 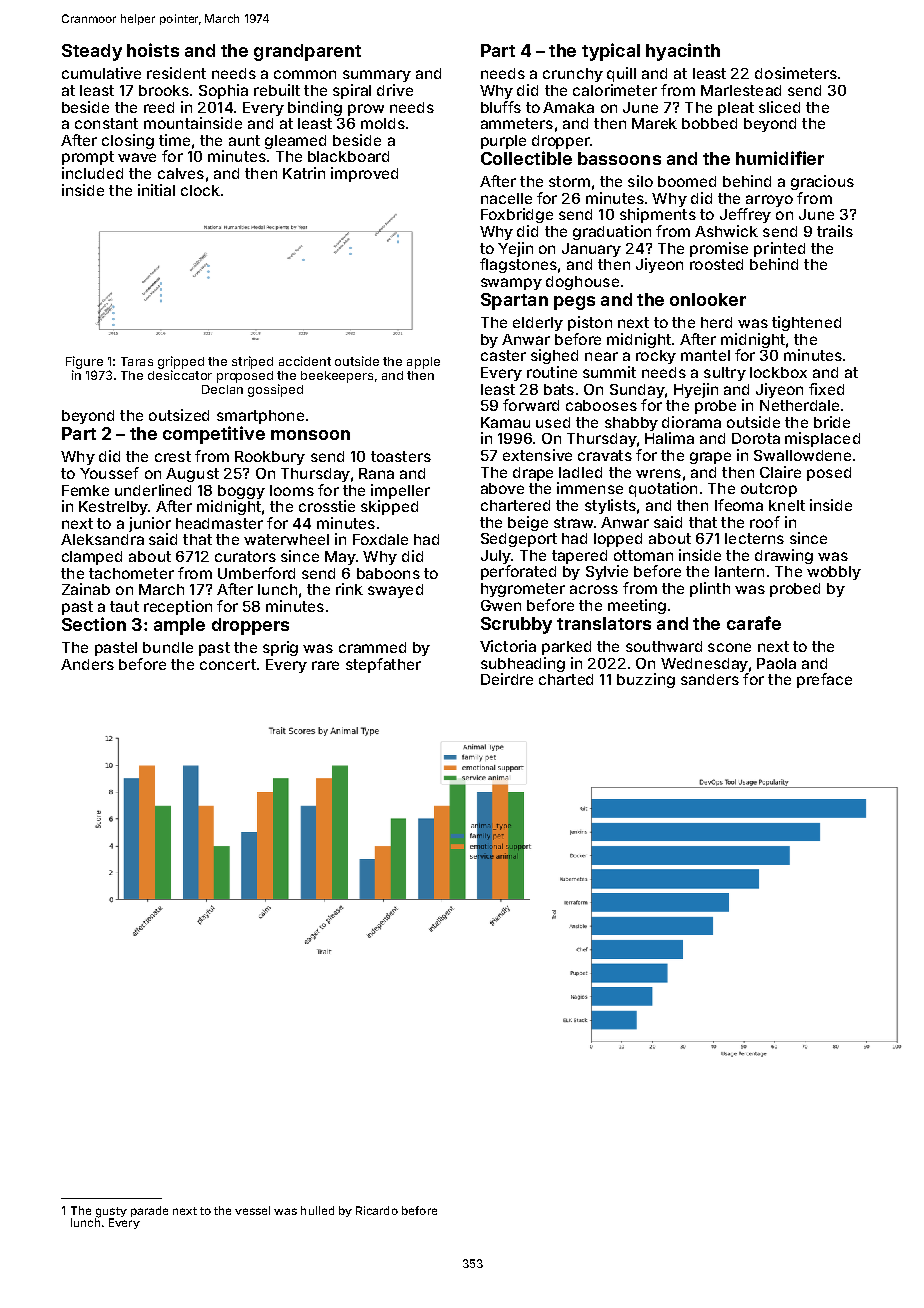 I want to click on Ricardo, so click(x=377, y=1210).
